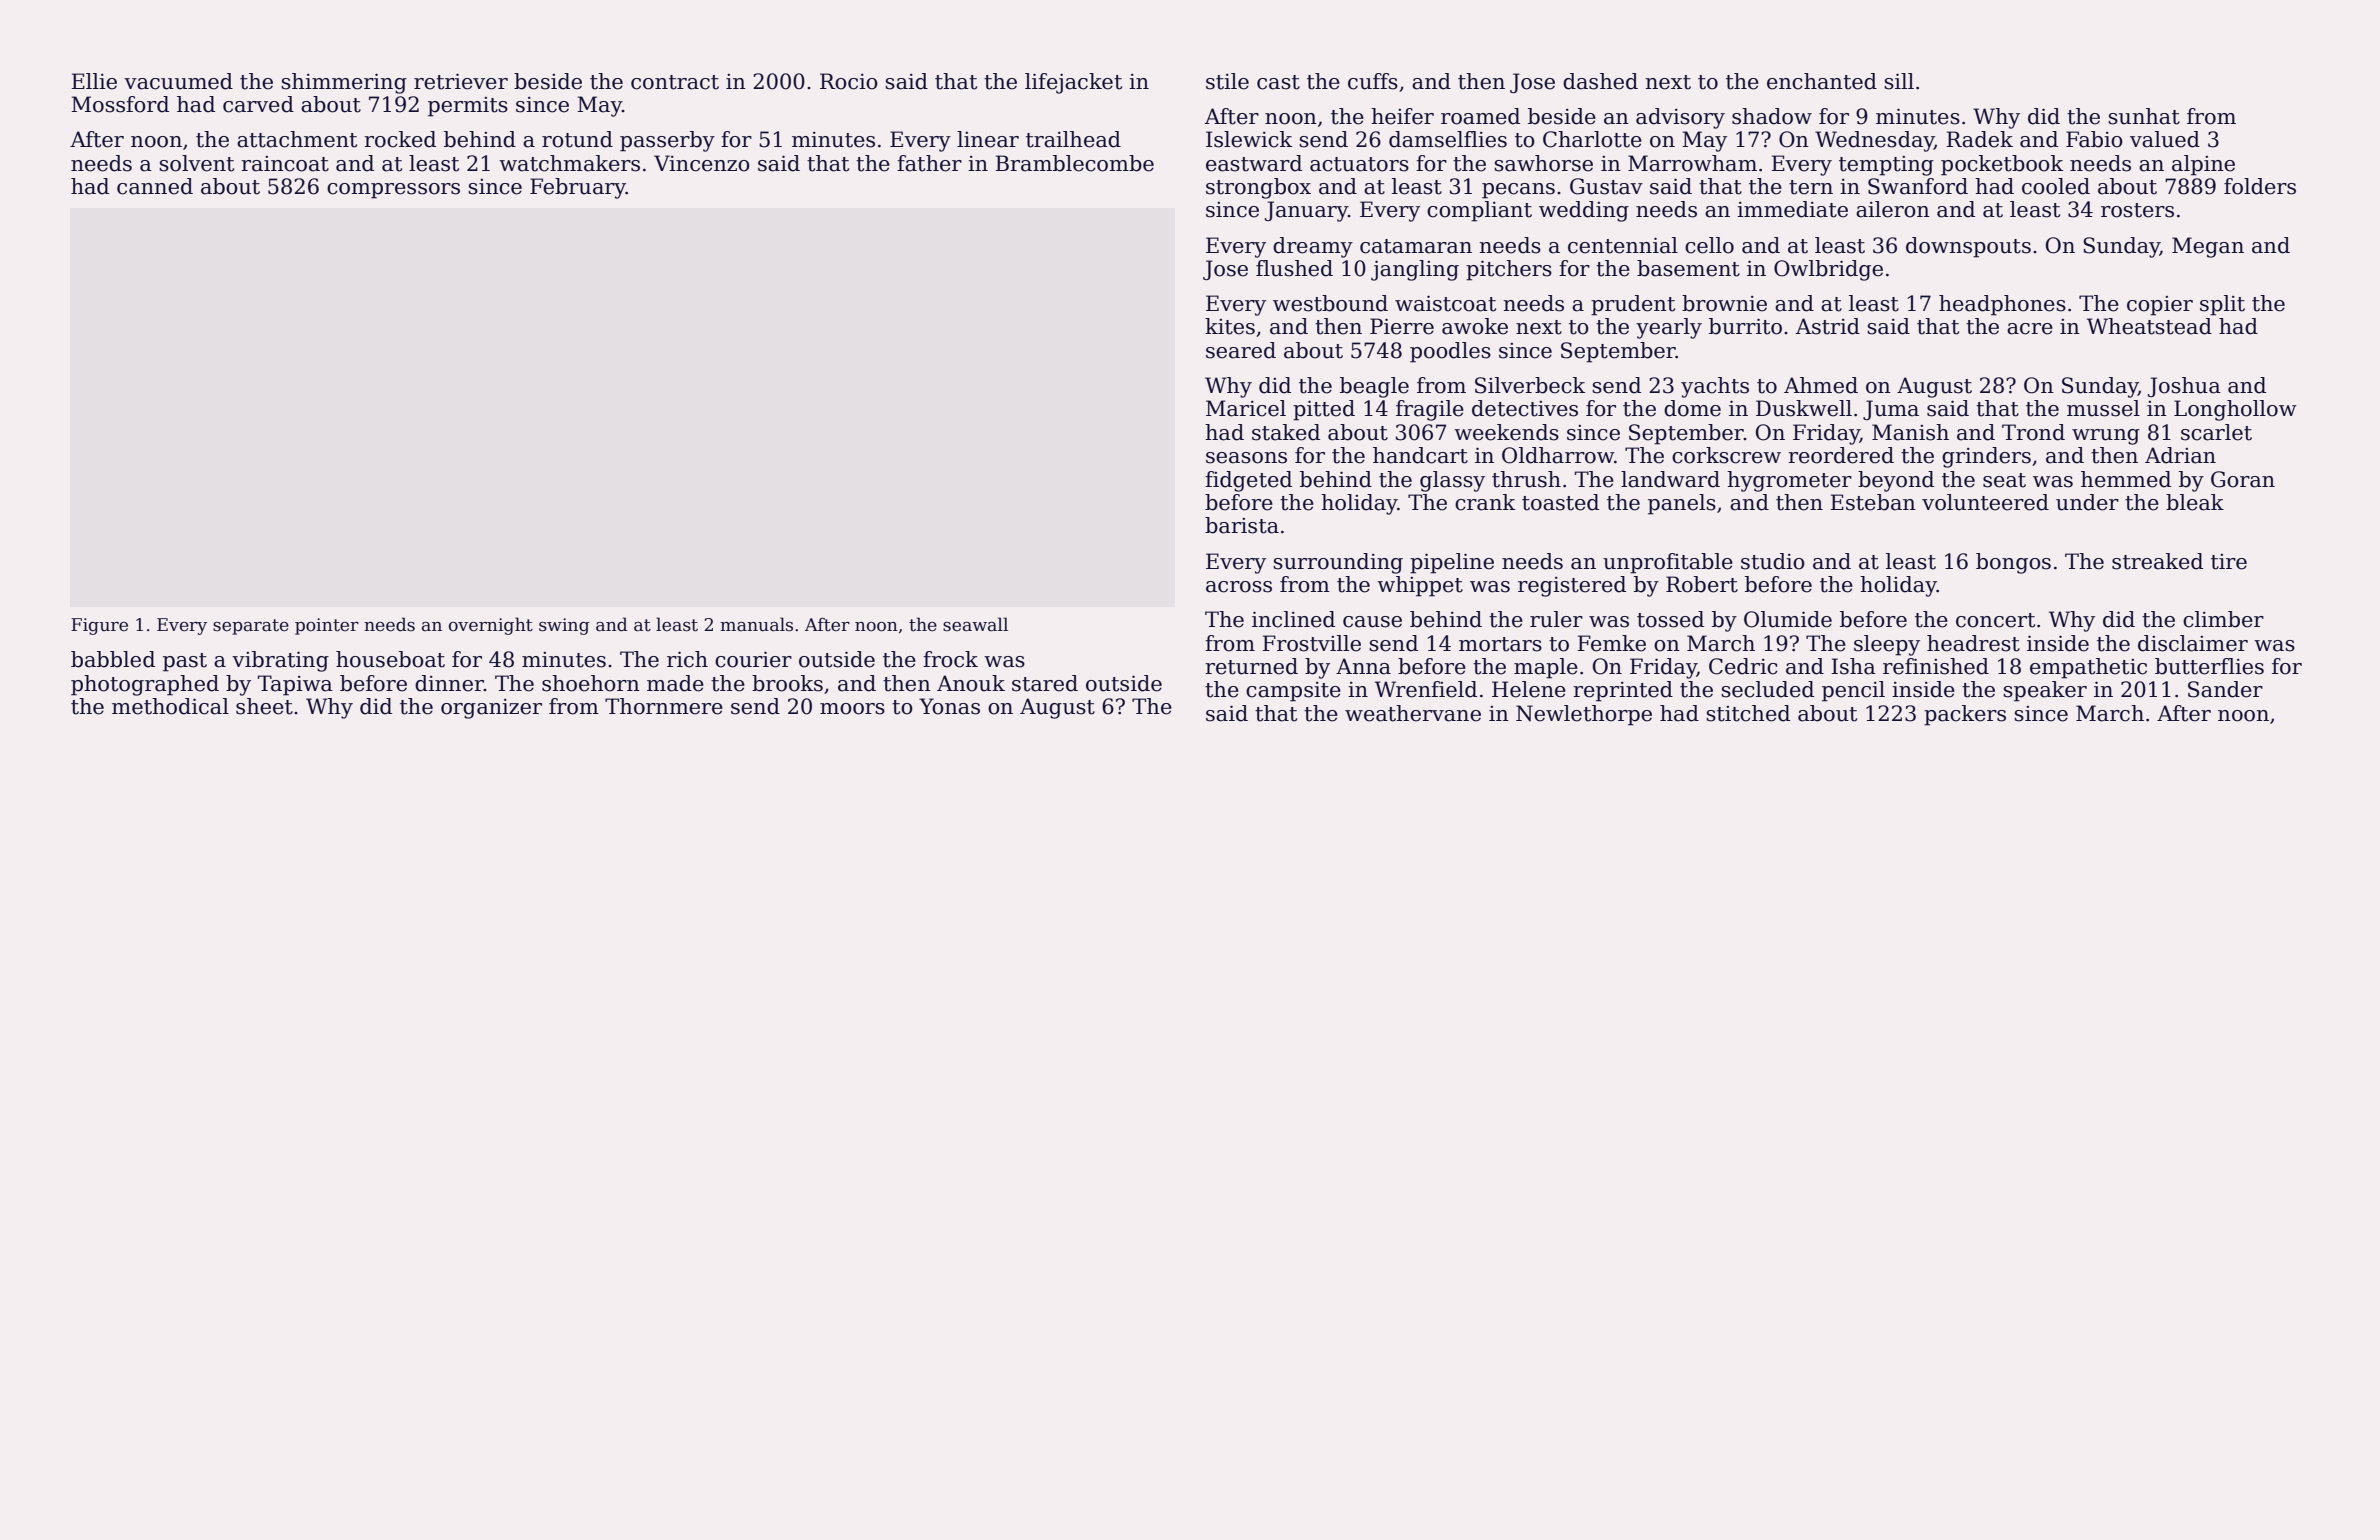 The height and width of the screenshot is (1540, 2380). I want to click on pointer, so click(327, 626).
